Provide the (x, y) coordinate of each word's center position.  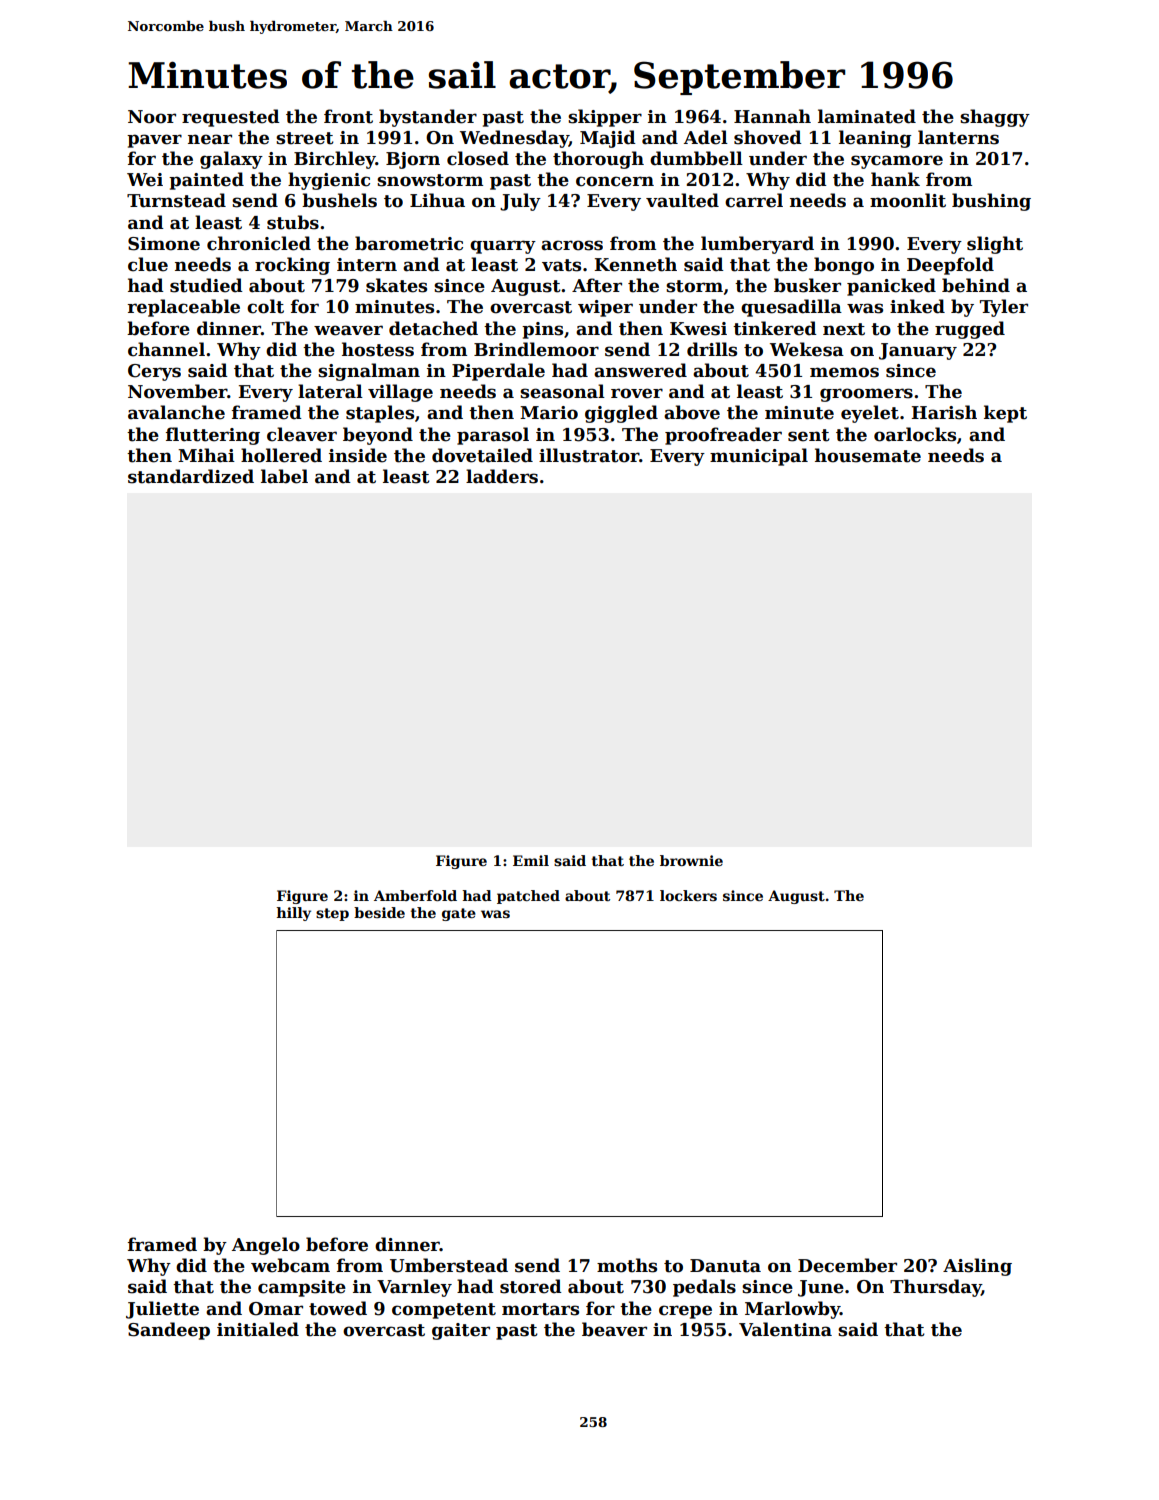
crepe (685, 1312)
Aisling (977, 1267)
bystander (428, 118)
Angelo (266, 1246)
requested (231, 118)
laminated (867, 116)
